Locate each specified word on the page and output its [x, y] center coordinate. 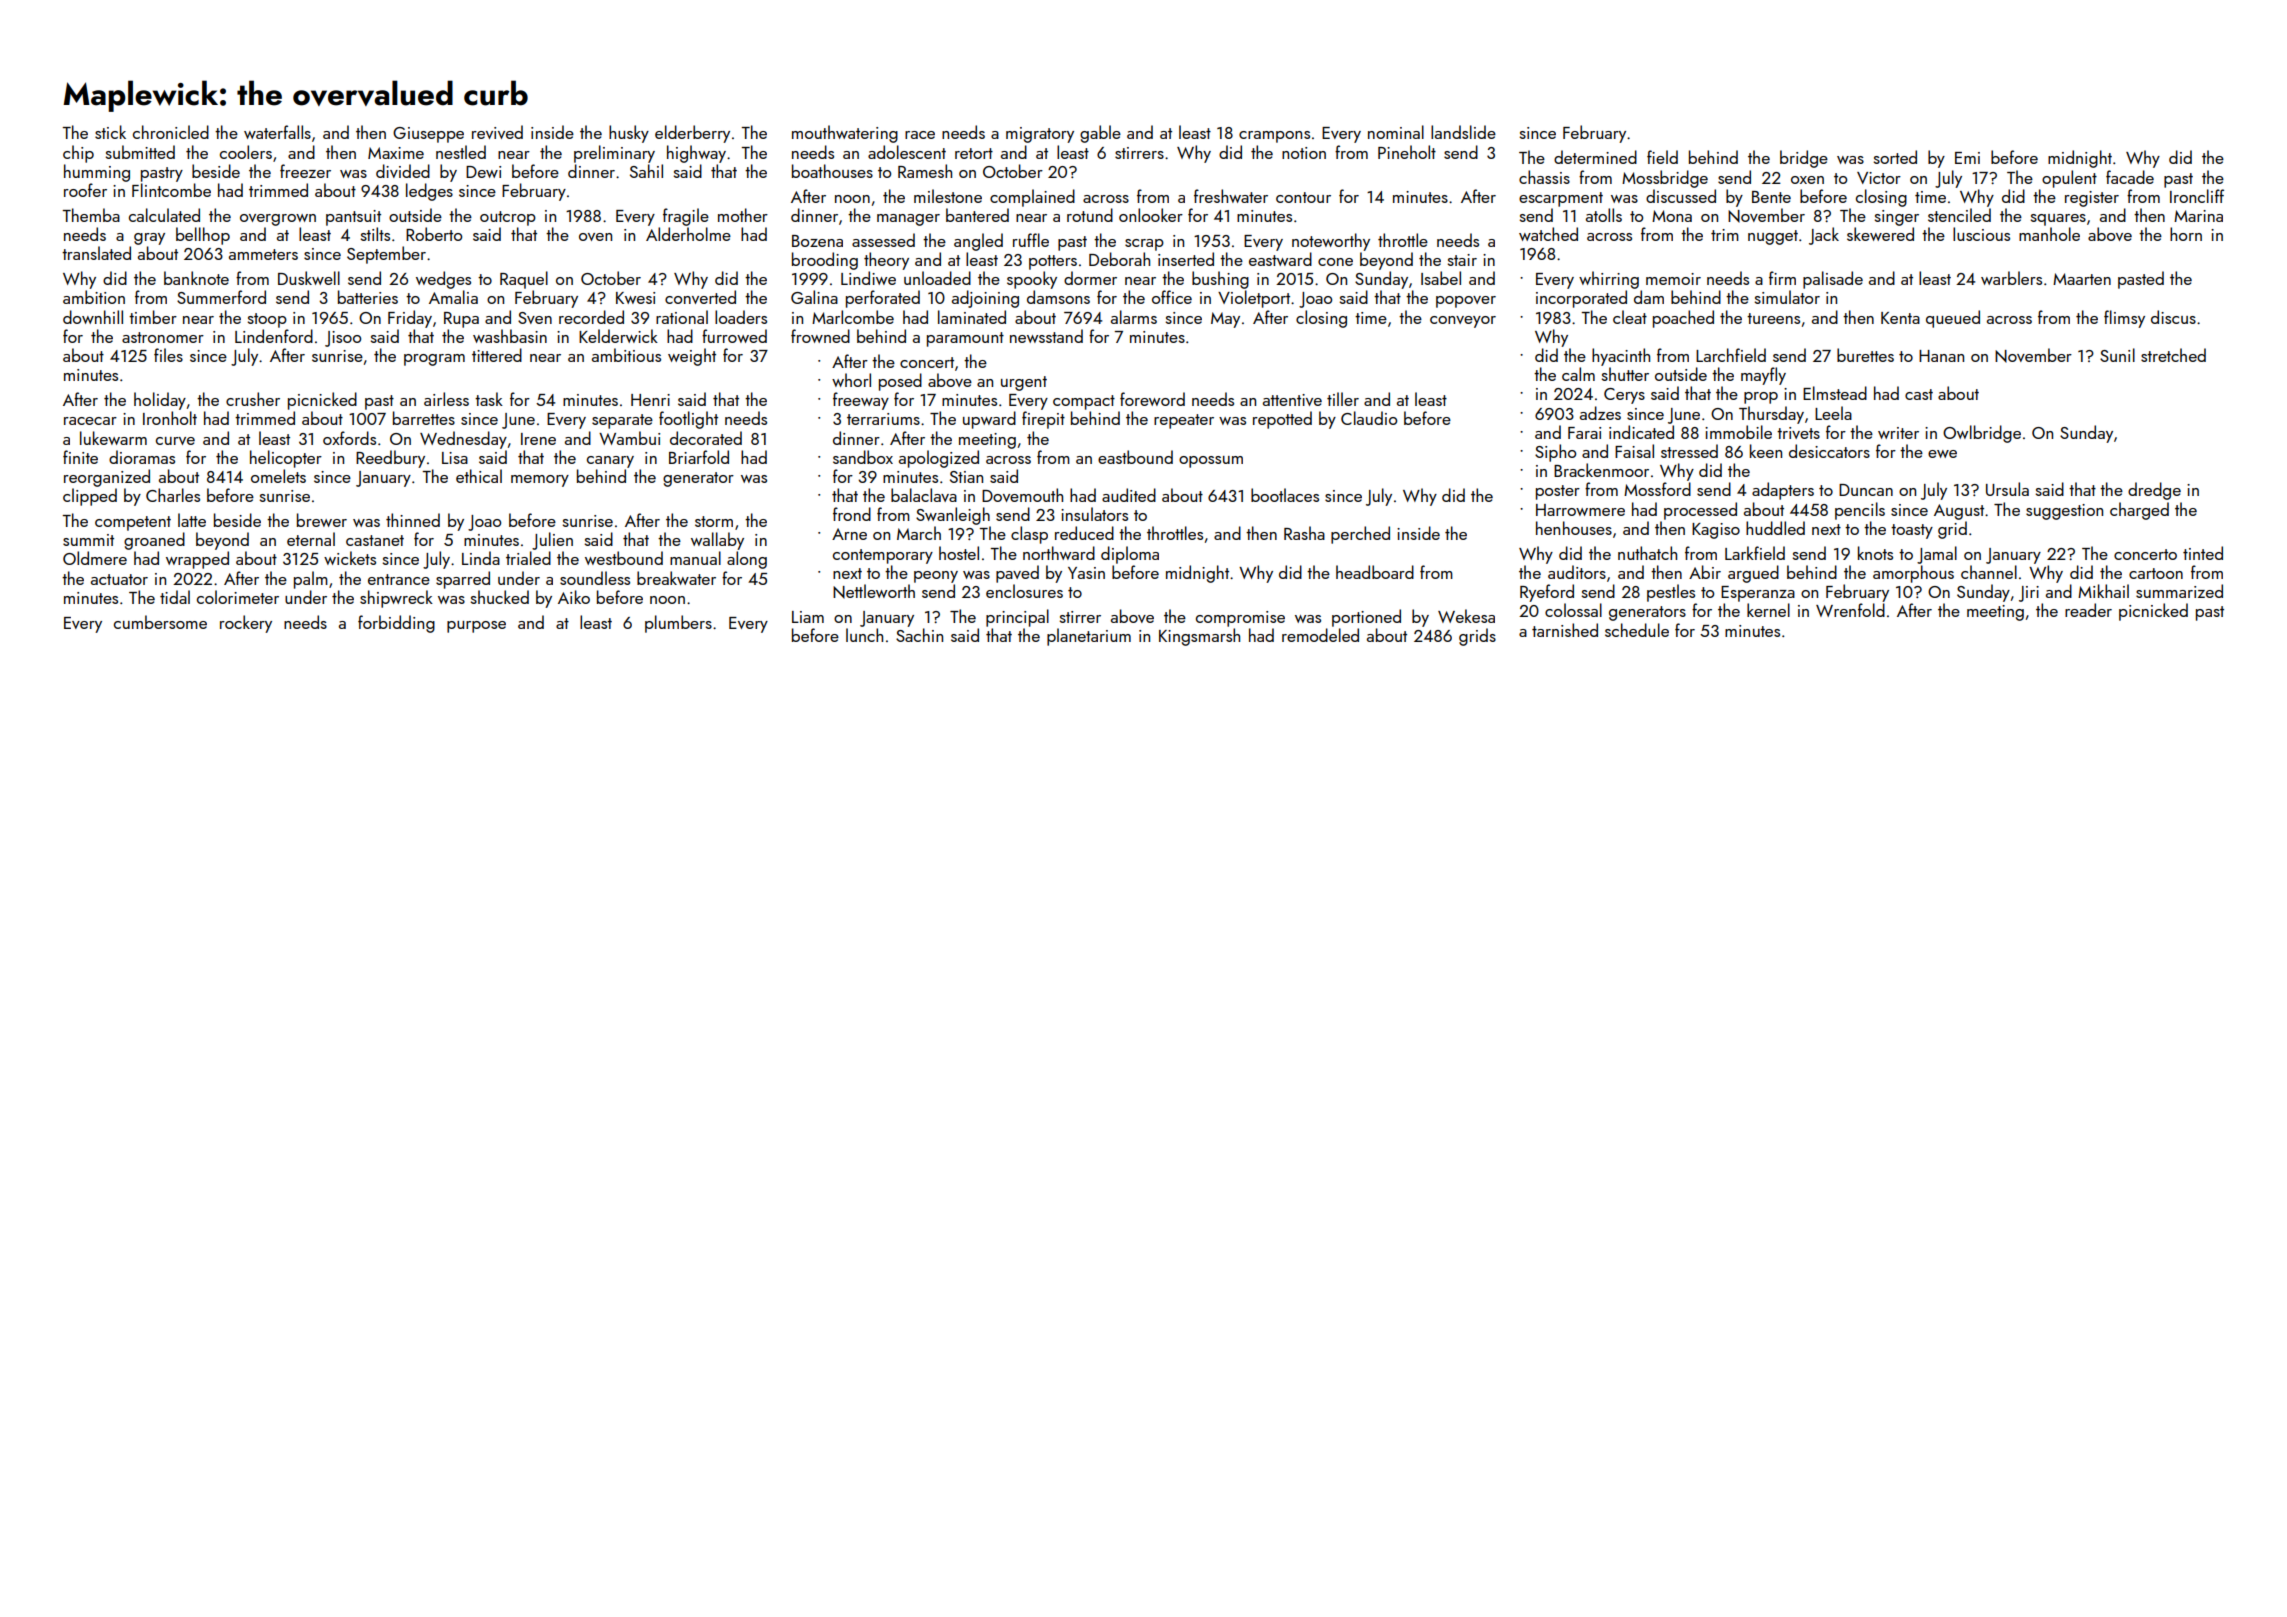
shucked [500, 597]
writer [1898, 433]
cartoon [2156, 573]
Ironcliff [2197, 196]
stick [110, 132]
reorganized [107, 478]
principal [1017, 618]
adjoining [985, 299]
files [168, 355]
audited [1129, 495]
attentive [1292, 400]
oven [595, 237]
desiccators [1829, 451]
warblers [2011, 278]
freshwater [1231, 196]
